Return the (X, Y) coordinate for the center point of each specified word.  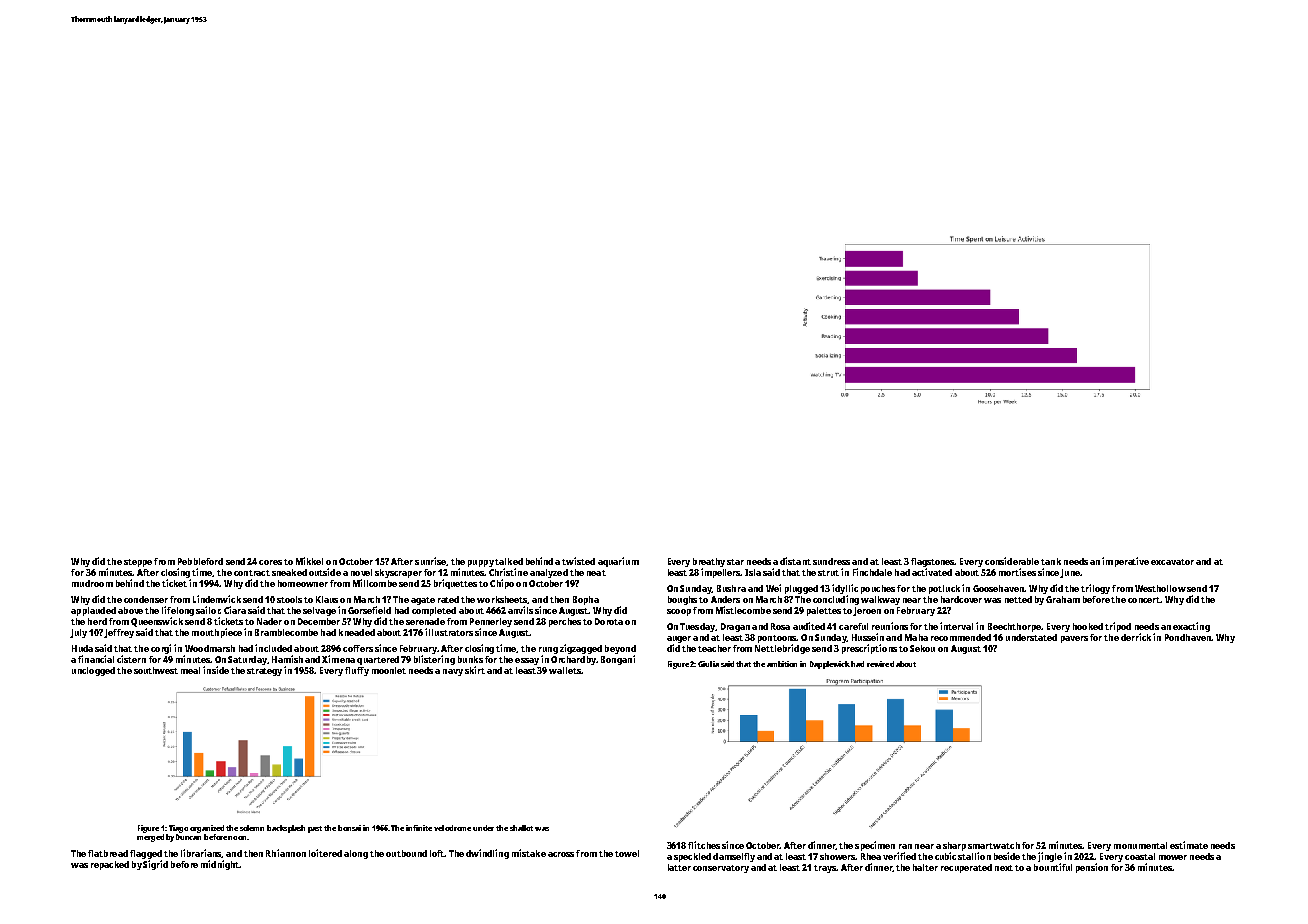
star (735, 562)
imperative (1125, 562)
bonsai (349, 828)
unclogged (93, 671)
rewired (880, 664)
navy (453, 672)
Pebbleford (200, 561)
